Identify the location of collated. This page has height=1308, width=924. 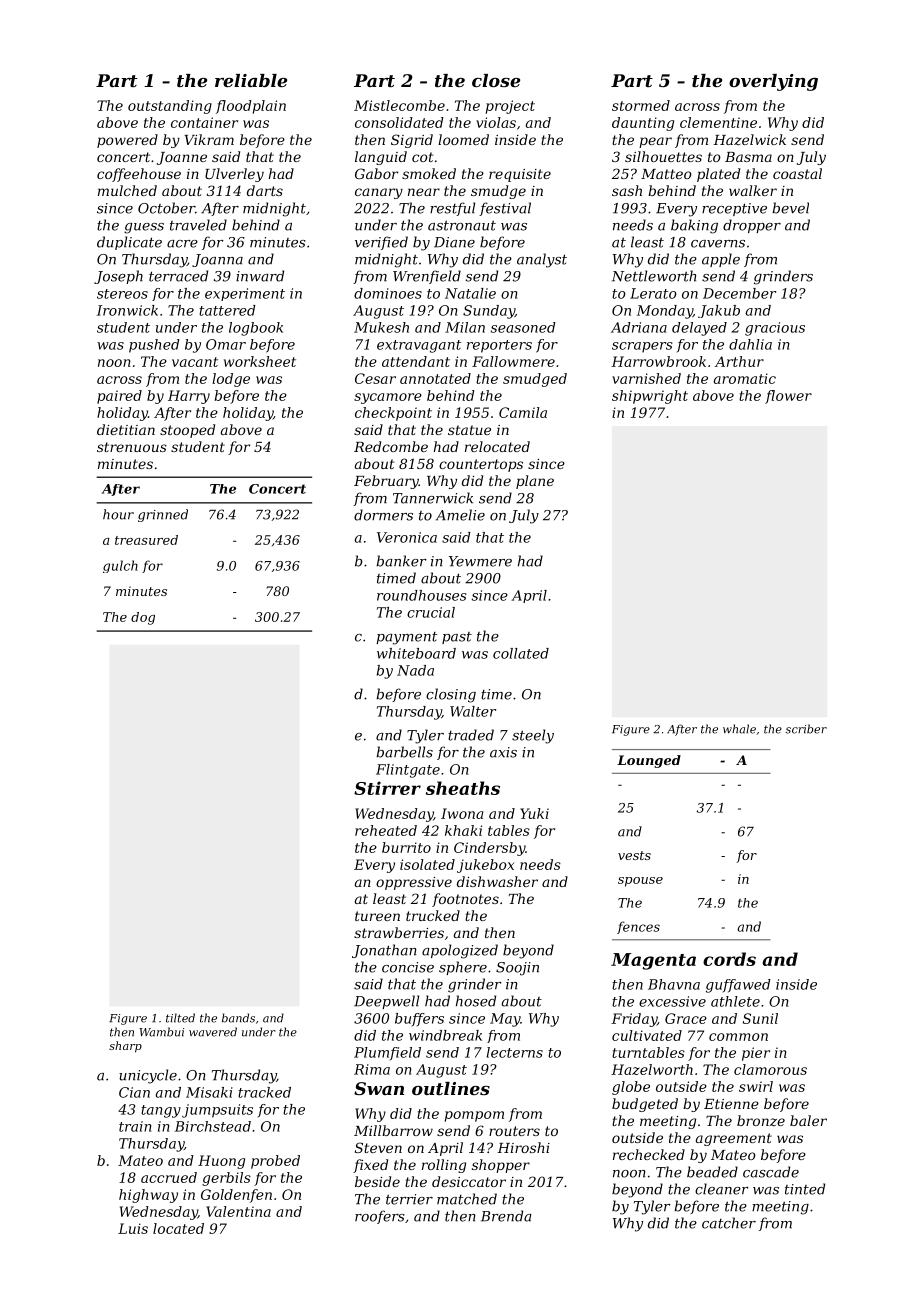
(521, 653).
